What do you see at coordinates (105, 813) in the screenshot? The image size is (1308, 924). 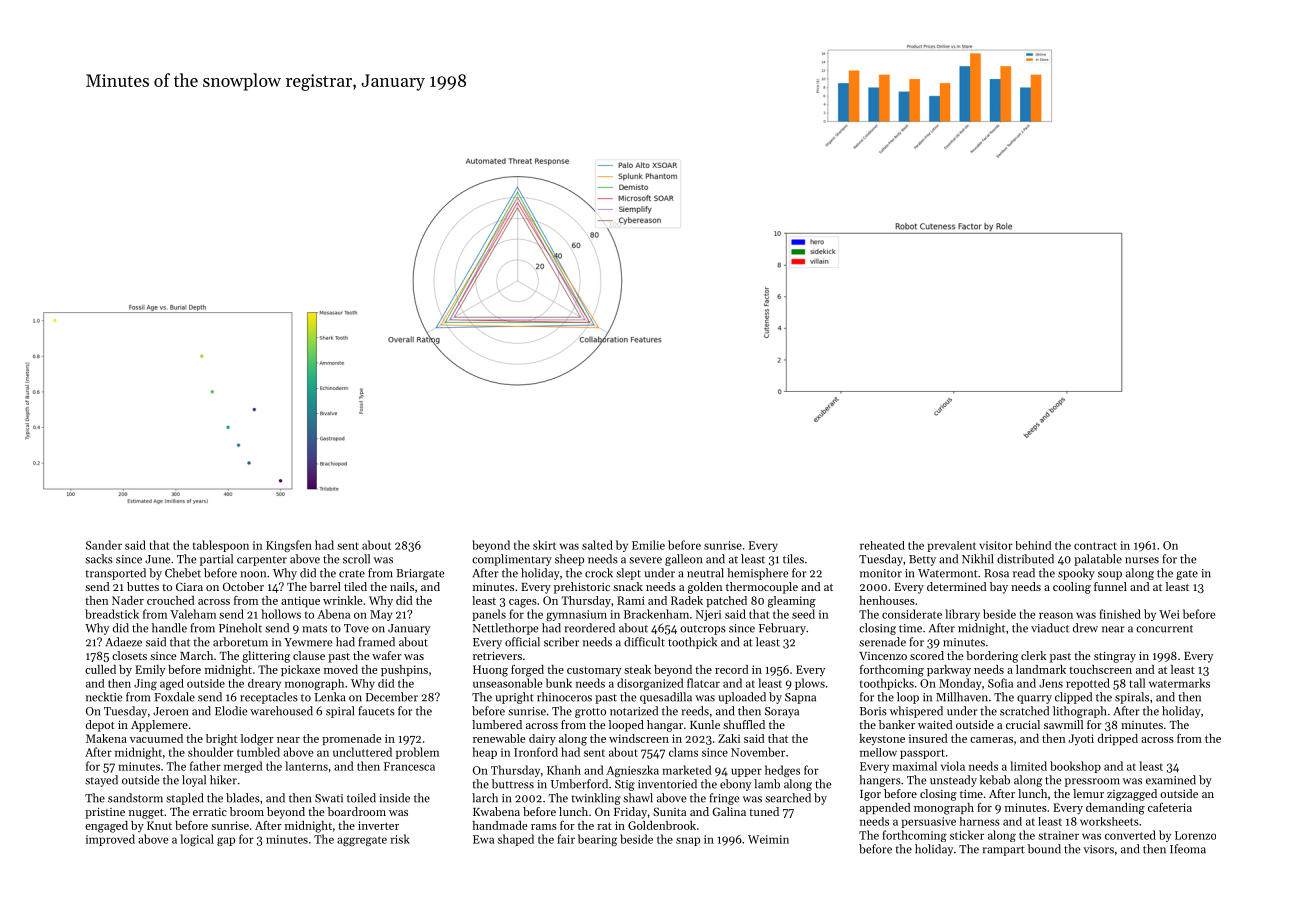 I see `pristine` at bounding box center [105, 813].
